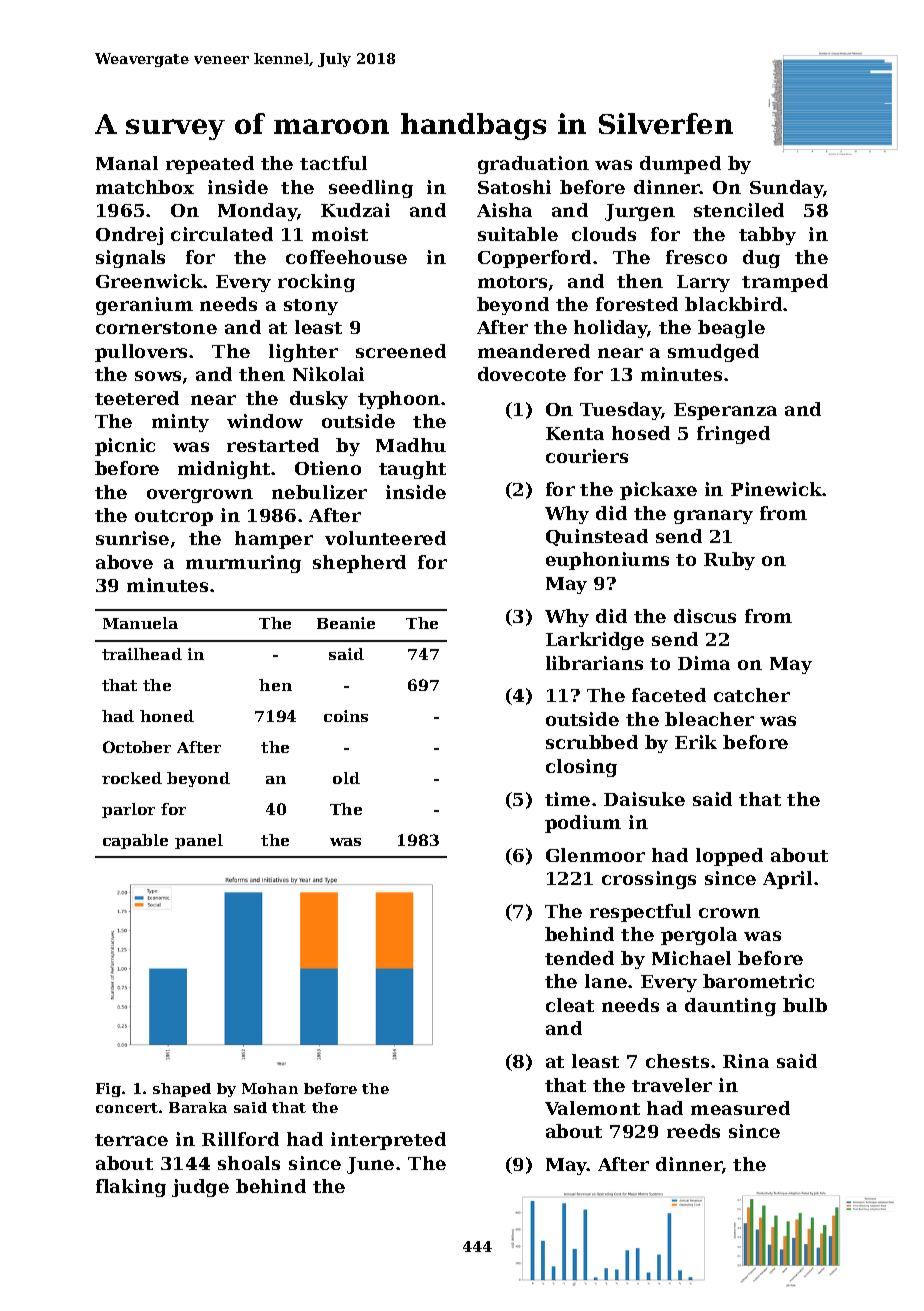 This image has height=1311, width=924. I want to click on tactful, so click(333, 163).
